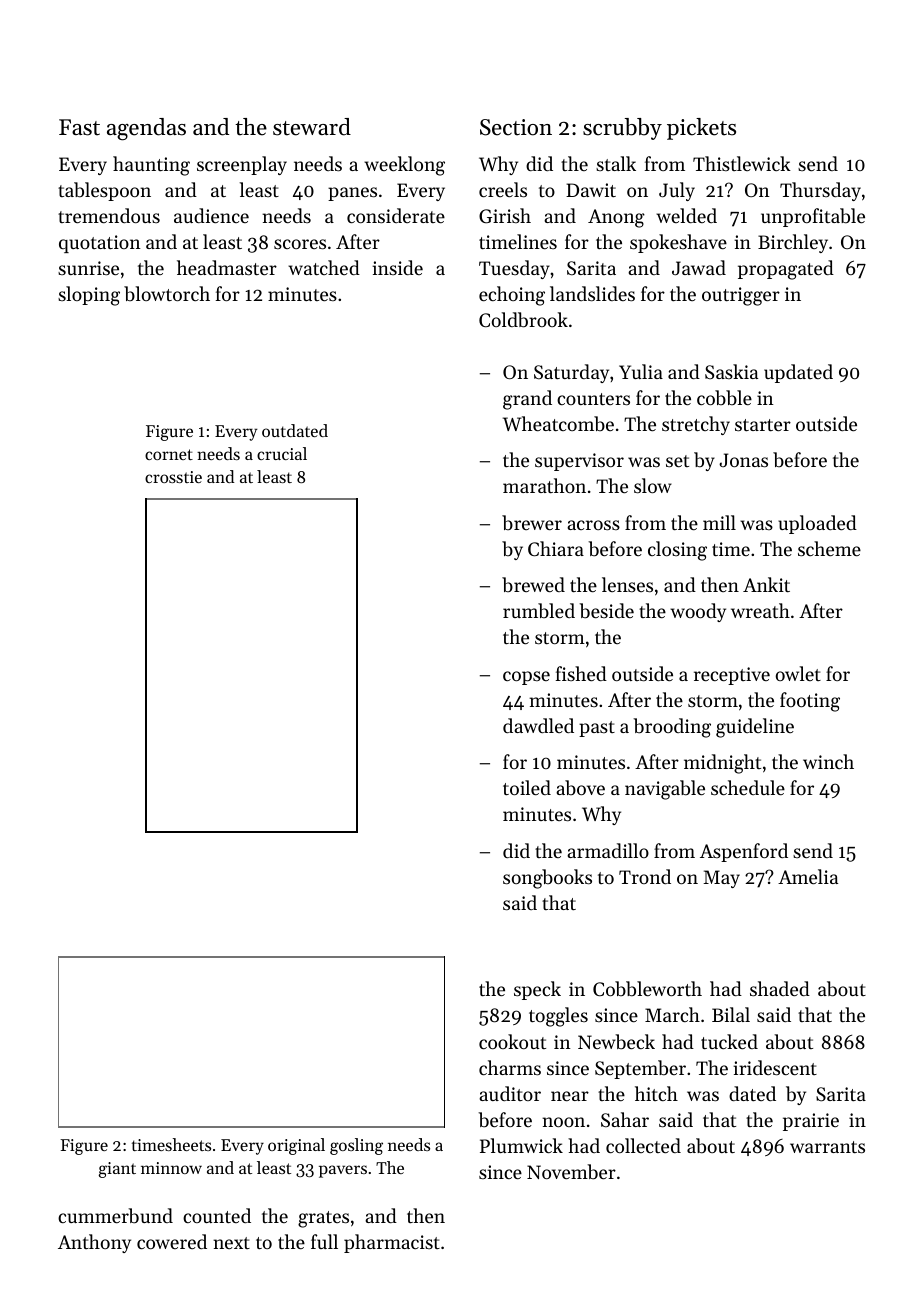 This page has height=1311, width=924. I want to click on collected, so click(643, 1145).
